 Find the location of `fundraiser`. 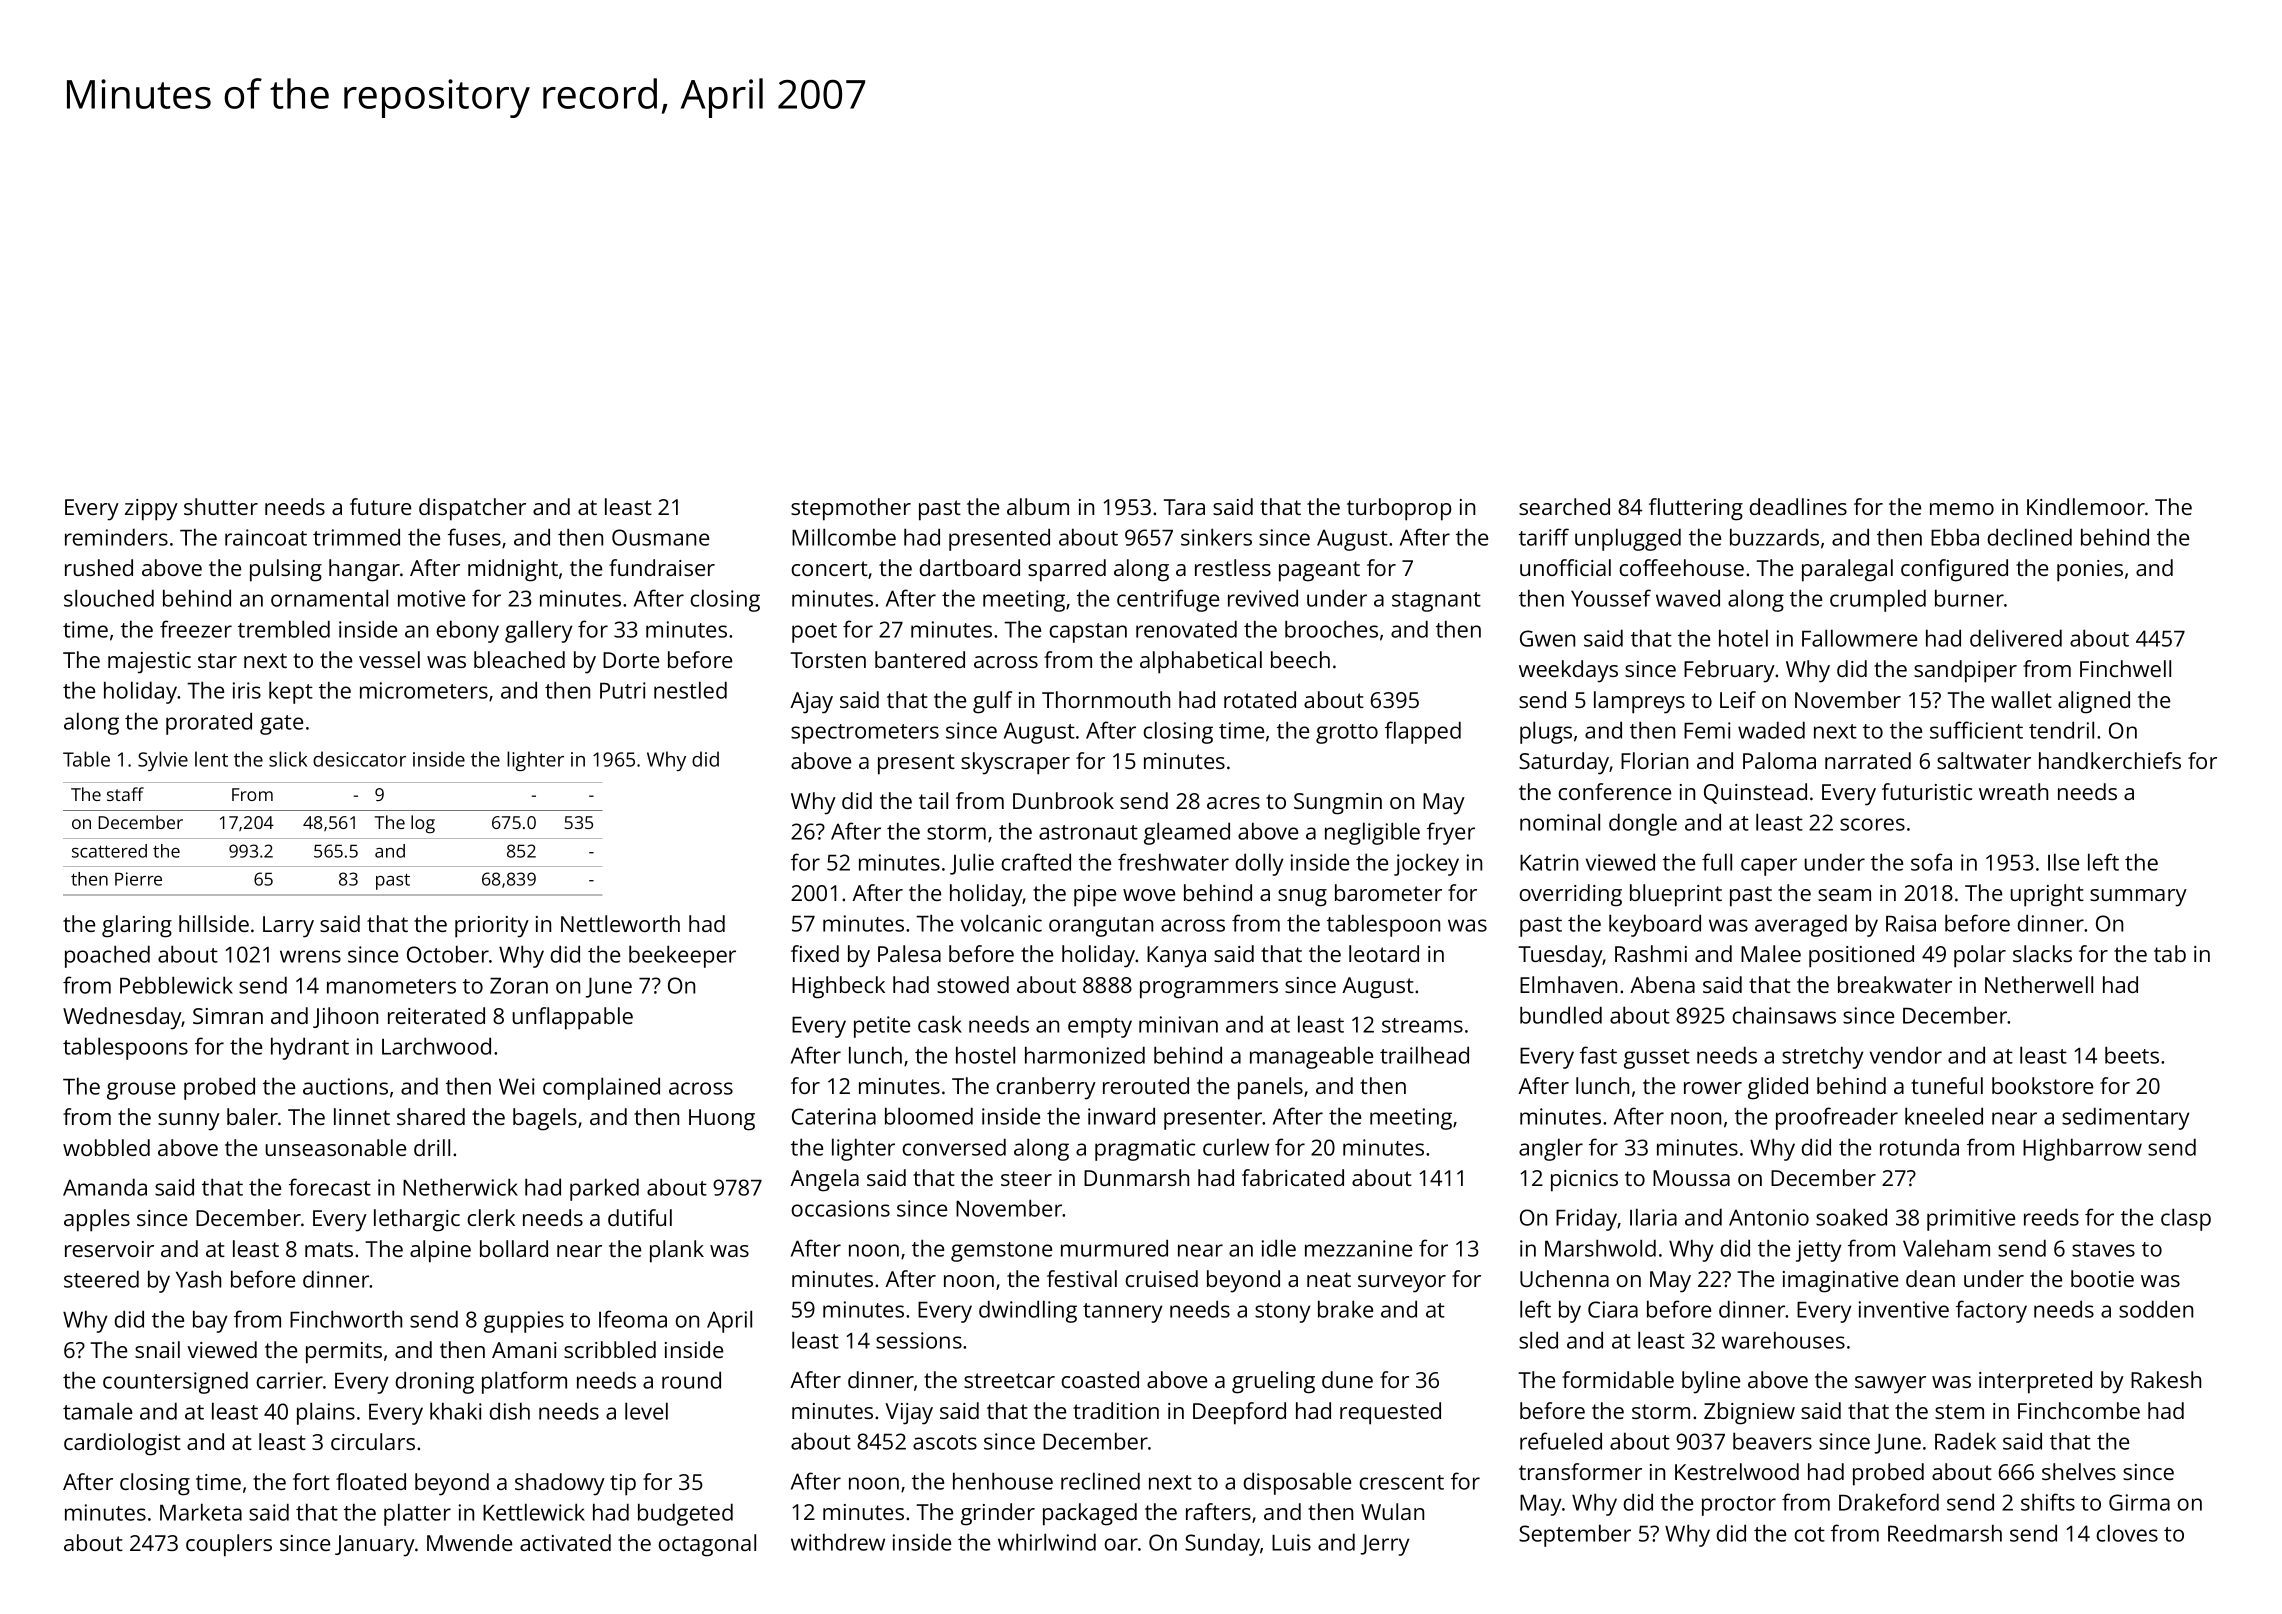

fundraiser is located at coordinates (662, 567).
